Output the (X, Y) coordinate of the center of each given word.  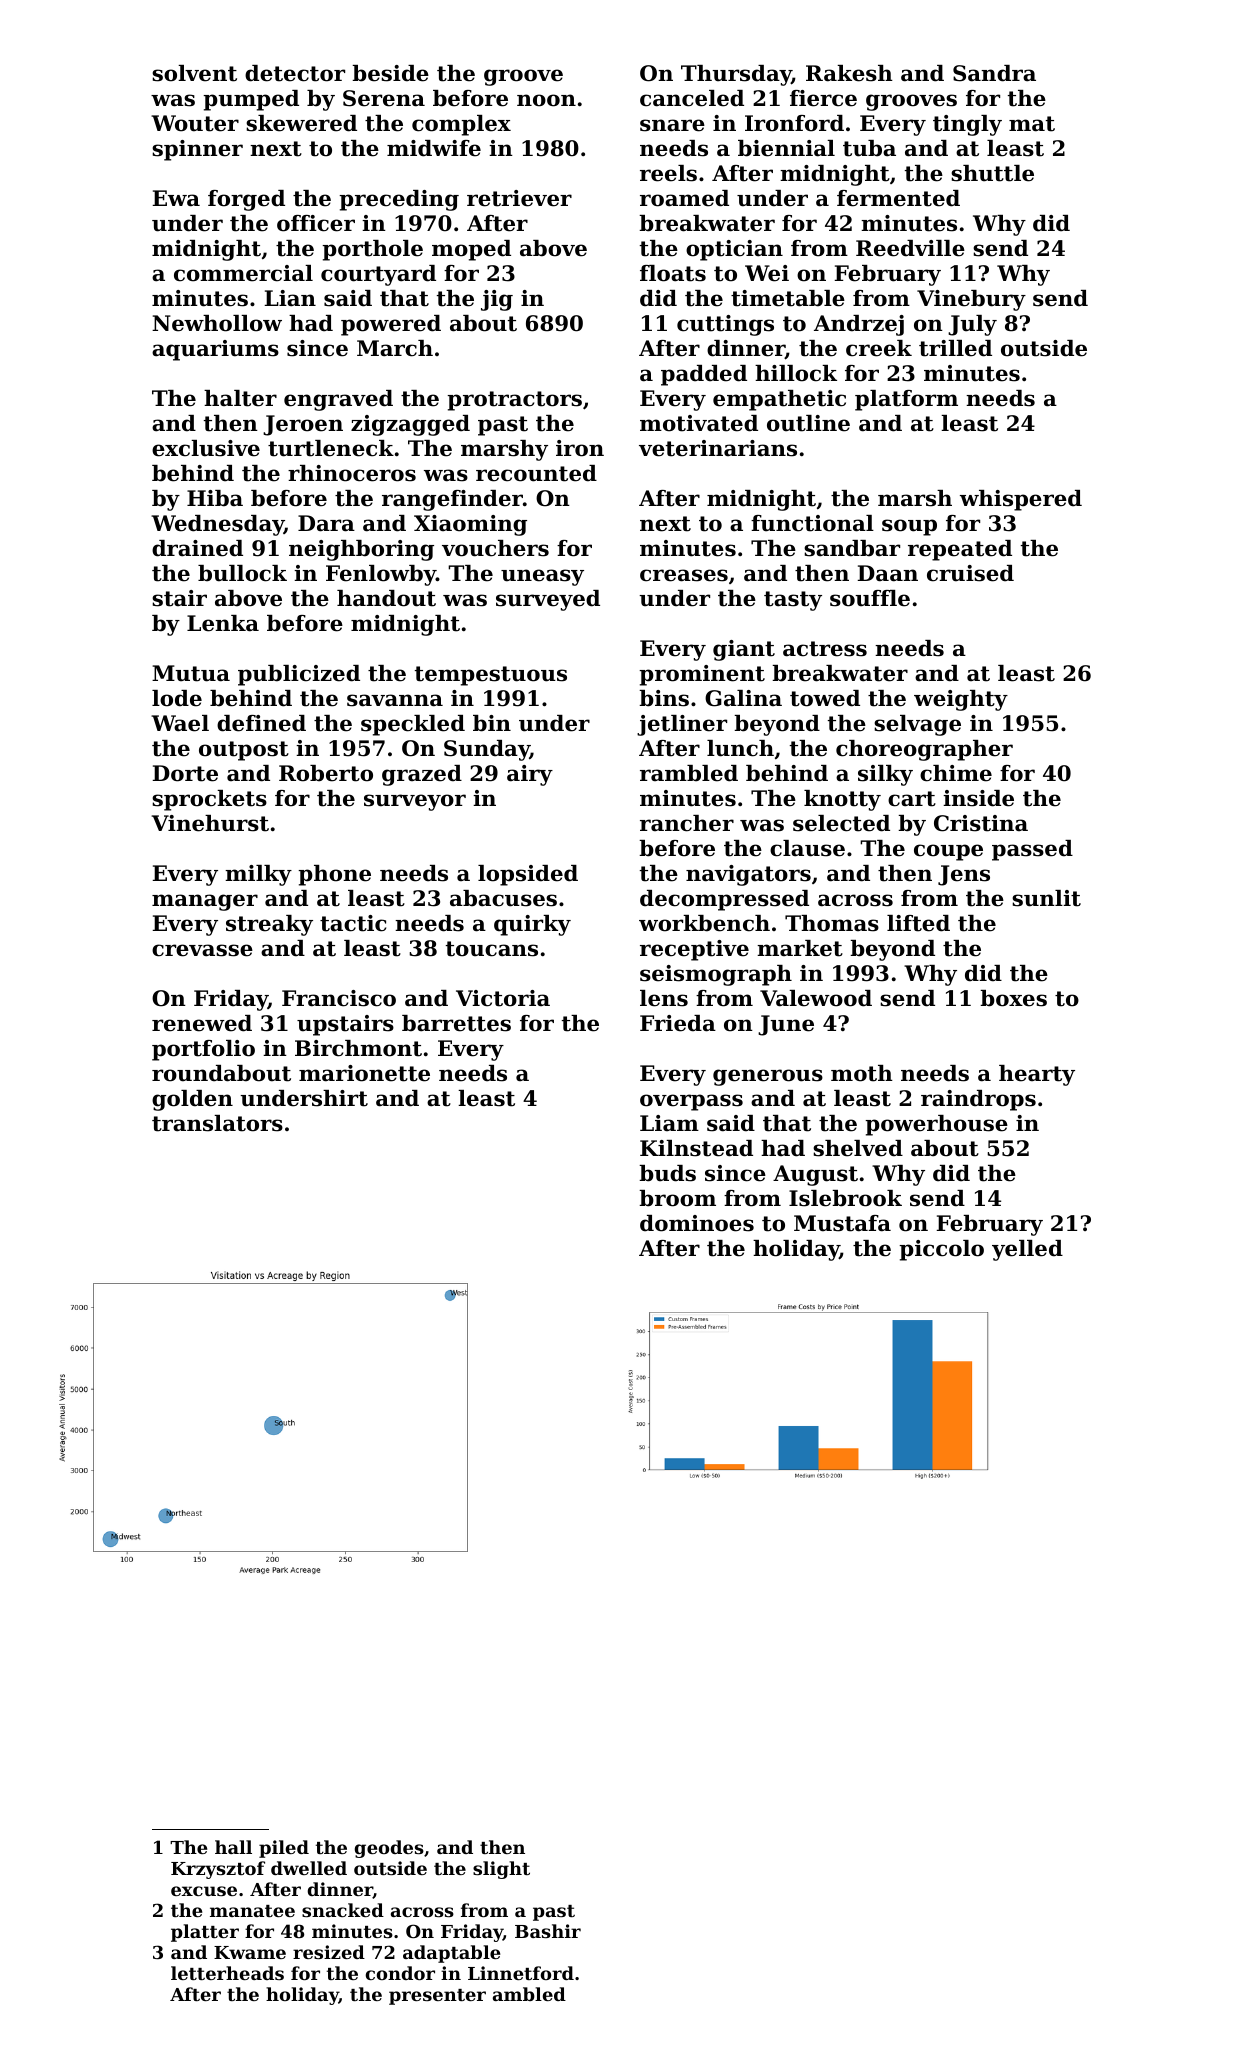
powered (391, 325)
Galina (743, 698)
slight (501, 1870)
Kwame (250, 1952)
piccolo (941, 1250)
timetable (788, 298)
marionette (364, 1073)
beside (390, 73)
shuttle (992, 173)
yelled (1027, 1250)
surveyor (415, 802)
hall (233, 1847)
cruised (970, 573)
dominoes (697, 1223)
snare (672, 125)
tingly (967, 125)
